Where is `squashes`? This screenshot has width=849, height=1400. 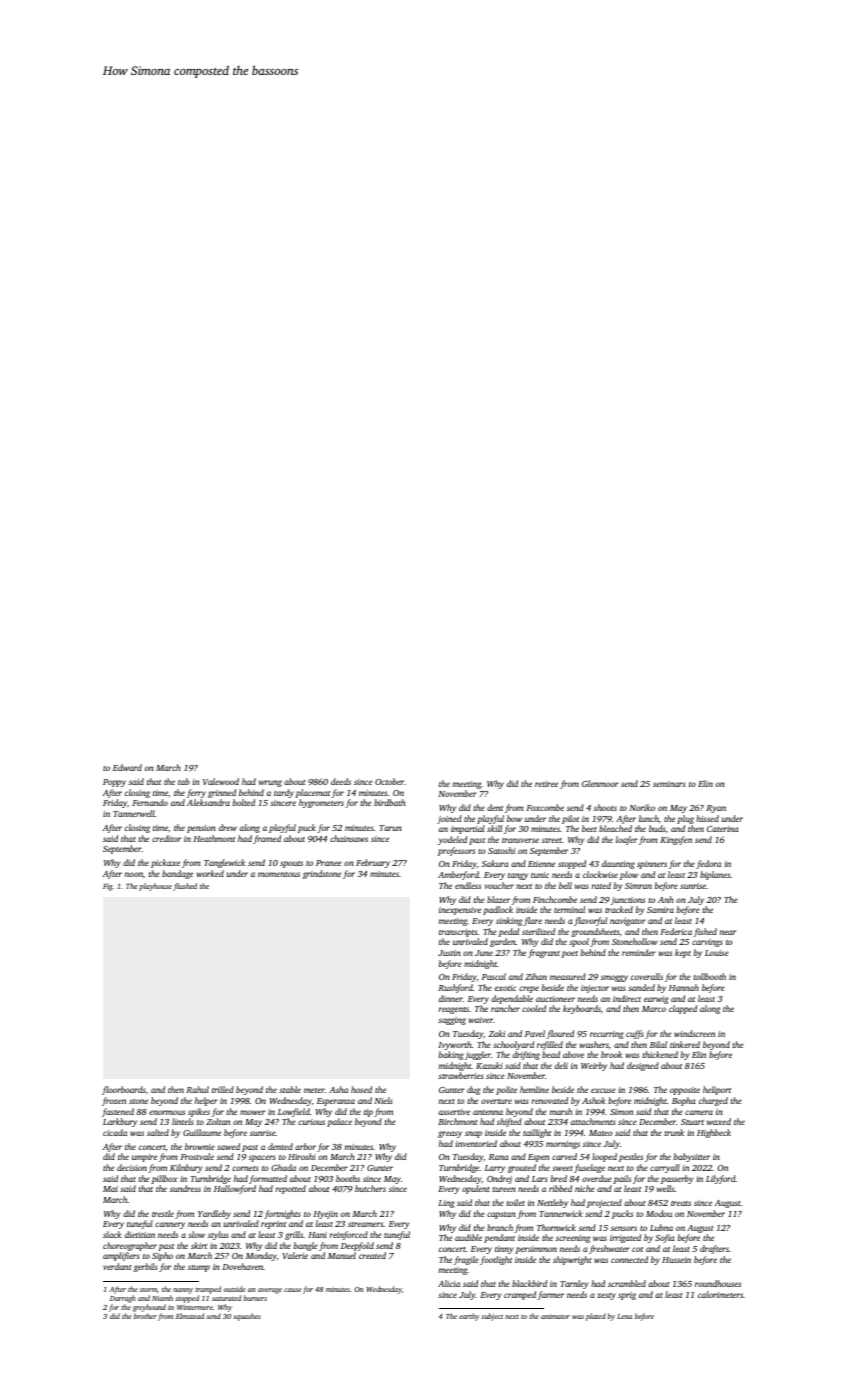
squashes is located at coordinates (247, 1317).
